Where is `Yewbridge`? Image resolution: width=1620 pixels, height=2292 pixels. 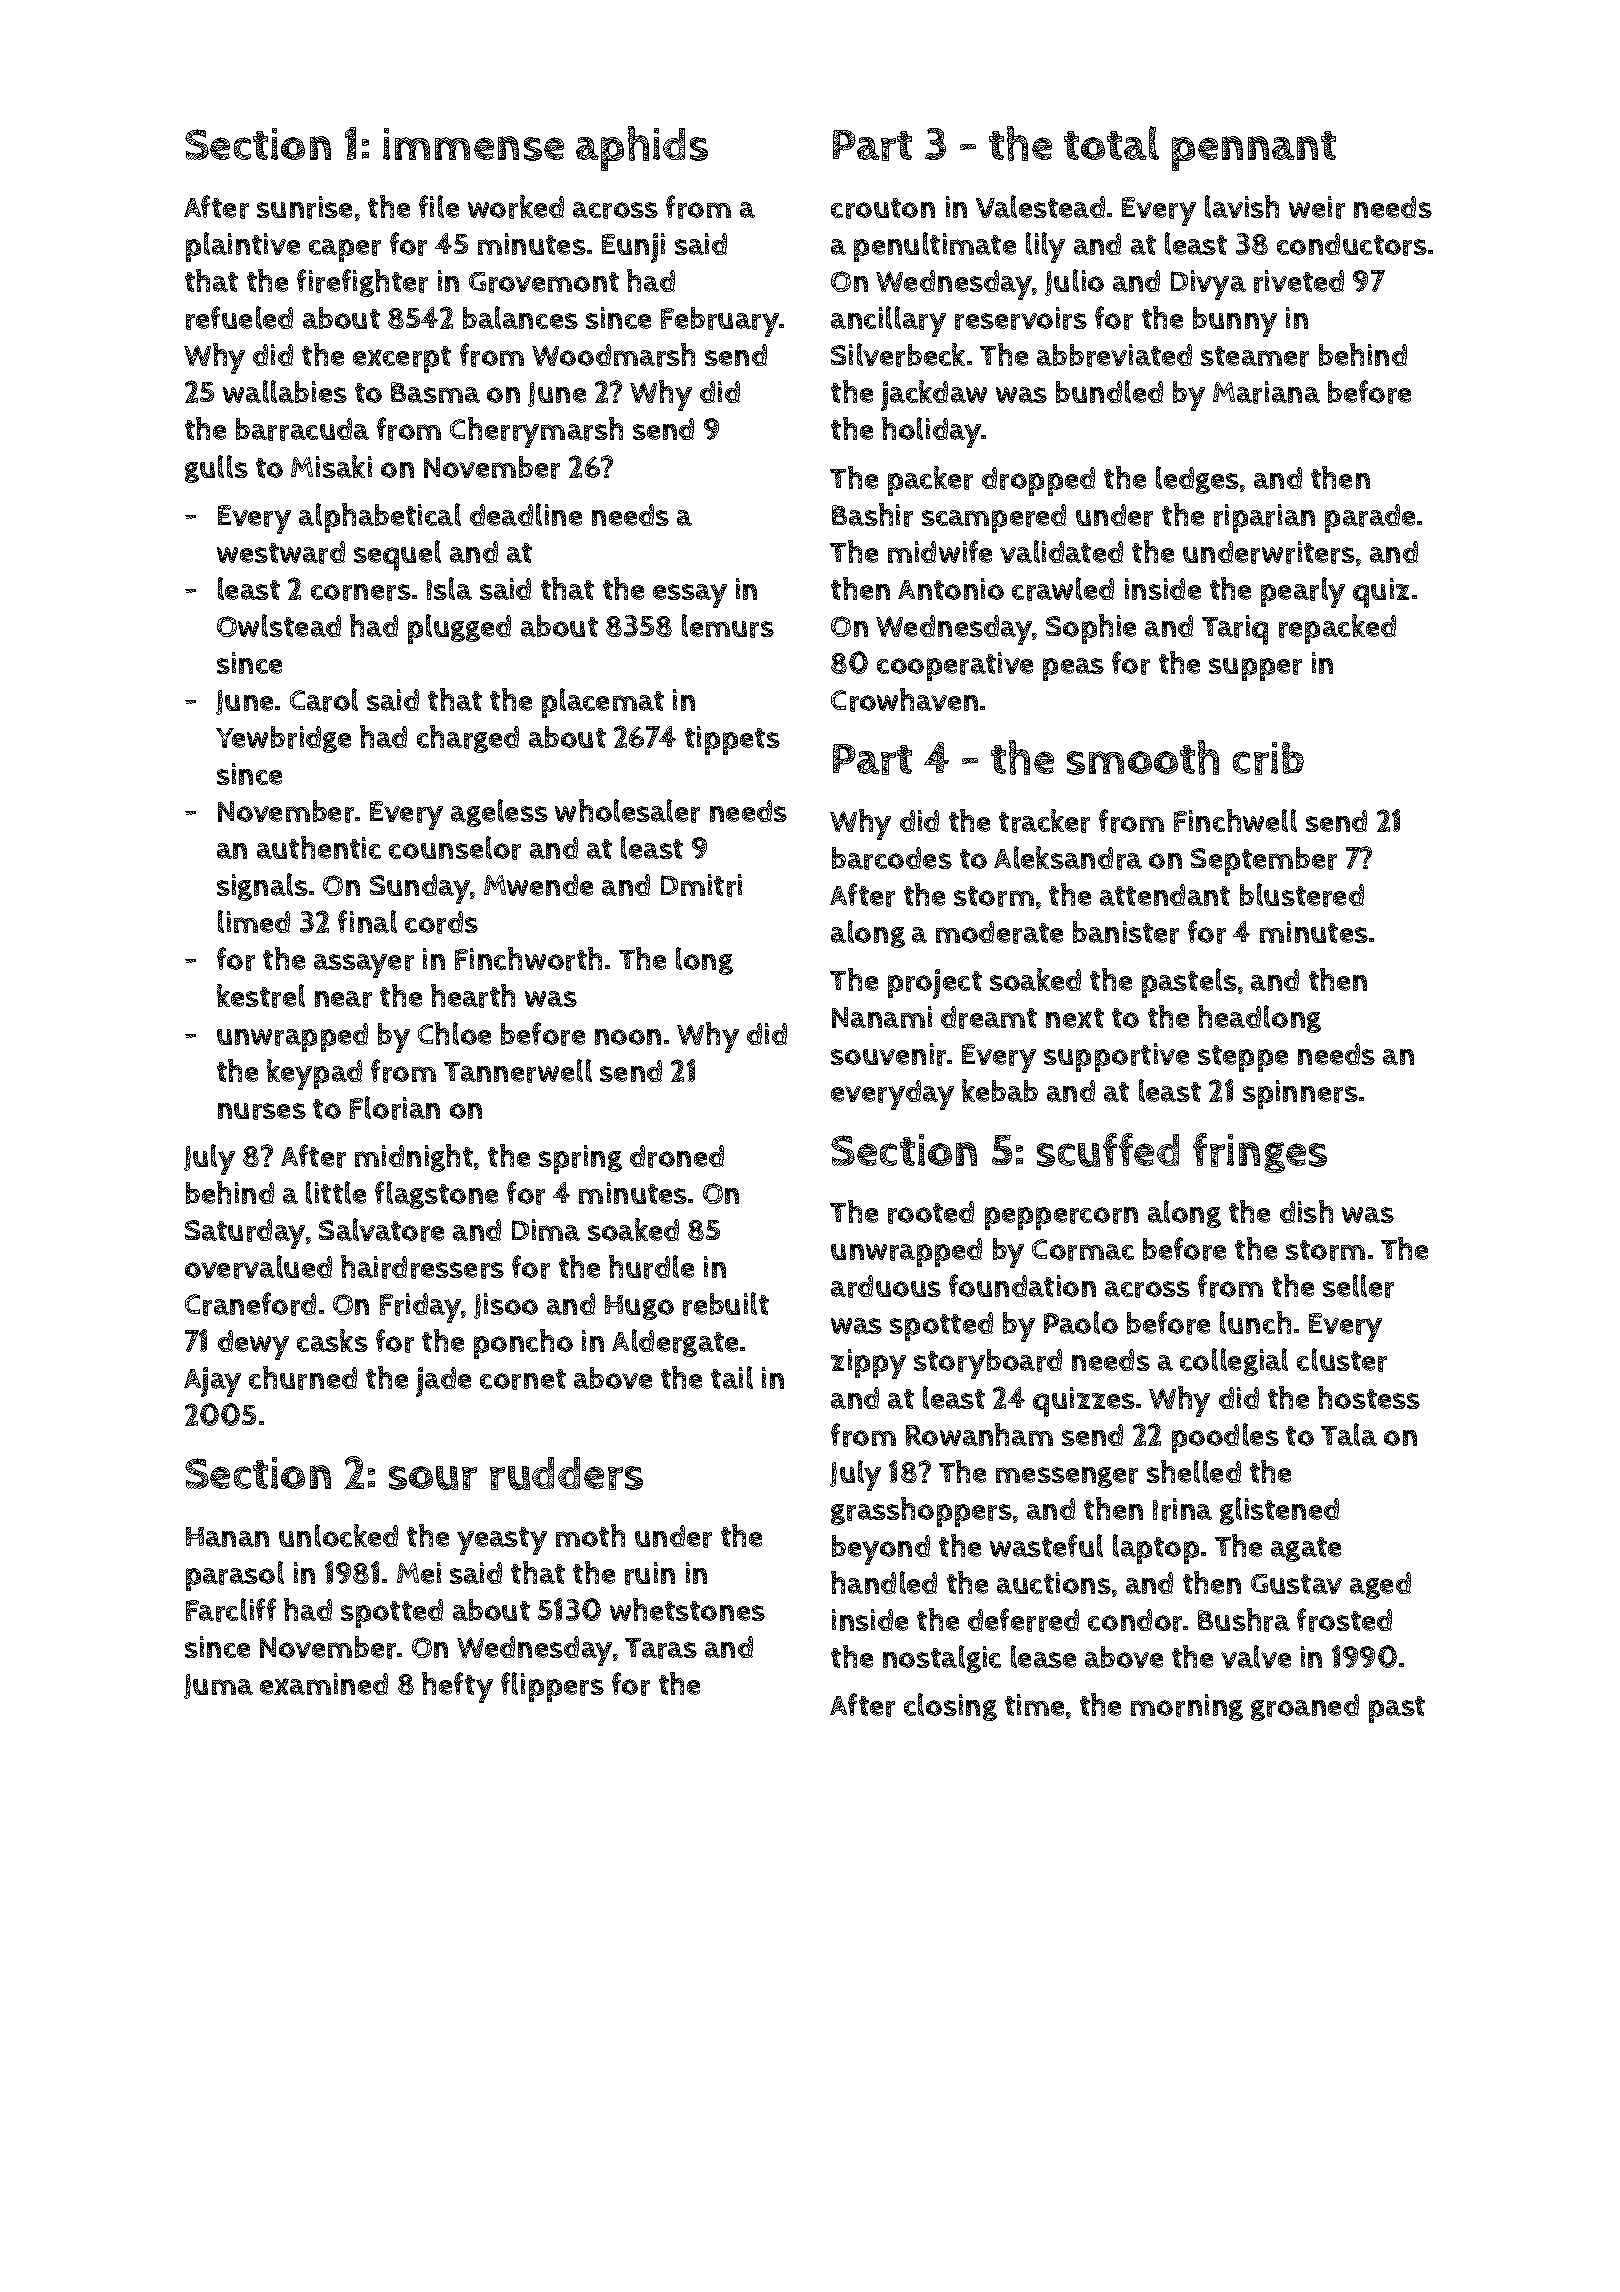 Yewbridge is located at coordinates (283, 739).
